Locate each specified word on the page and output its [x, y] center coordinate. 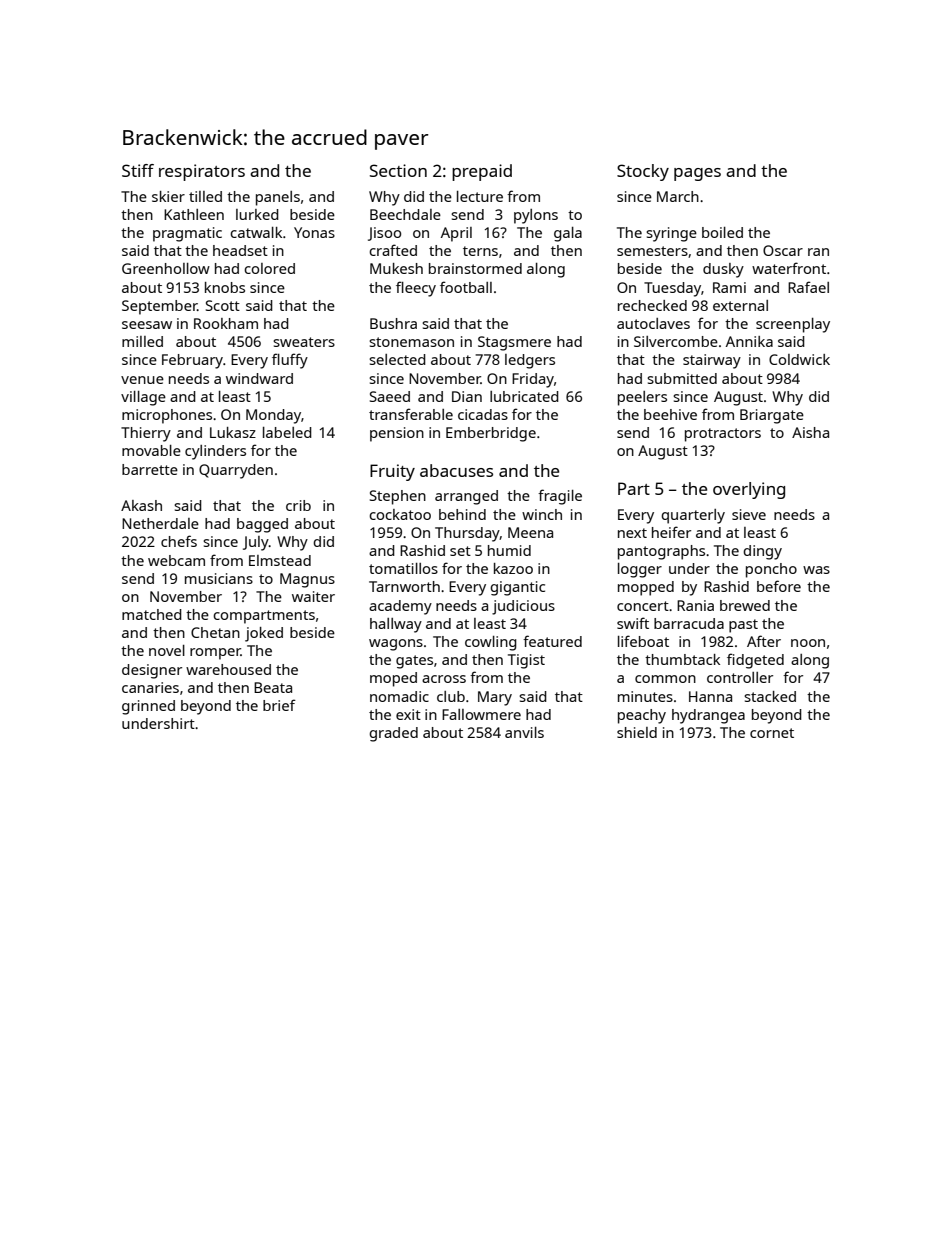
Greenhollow [166, 268]
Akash [141, 505]
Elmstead [280, 560]
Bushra [393, 323]
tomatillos [403, 568]
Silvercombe [676, 341]
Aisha [810, 432]
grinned [148, 707]
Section [398, 170]
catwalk [256, 232]
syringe [671, 234]
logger [640, 570]
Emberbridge [491, 434]
